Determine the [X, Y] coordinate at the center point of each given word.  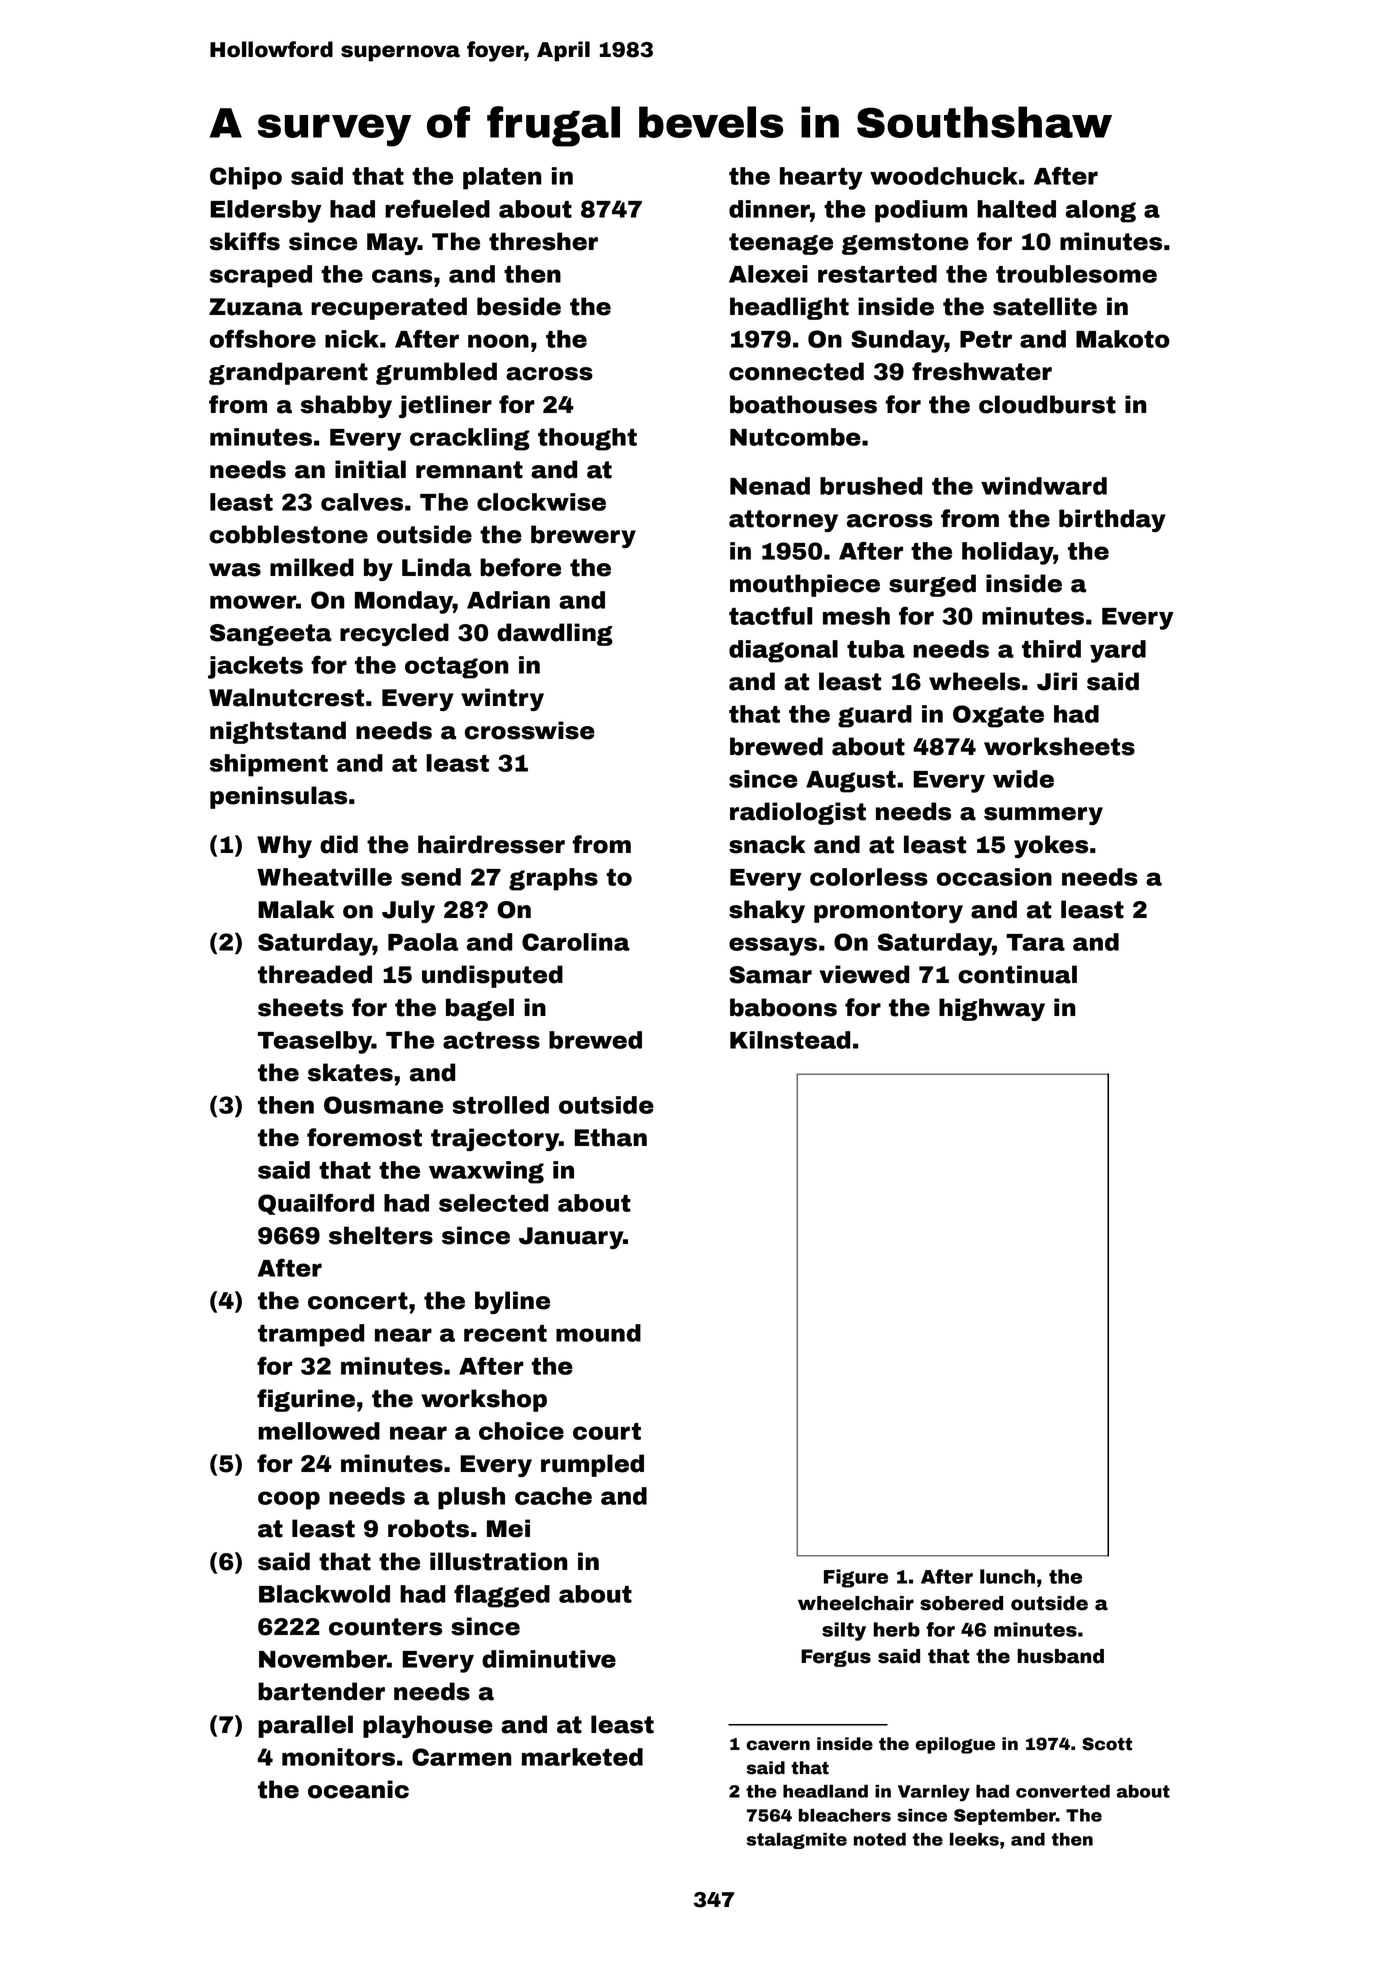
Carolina [576, 942]
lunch [1007, 1576]
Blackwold [324, 1594]
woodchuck [944, 176]
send [431, 877]
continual [1017, 974]
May [392, 244]
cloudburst [1047, 404]
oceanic [358, 1789]
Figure [856, 1578]
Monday [404, 602]
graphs [553, 879]
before [520, 567]
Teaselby [315, 1042]
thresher [543, 241]
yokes [1051, 846]
